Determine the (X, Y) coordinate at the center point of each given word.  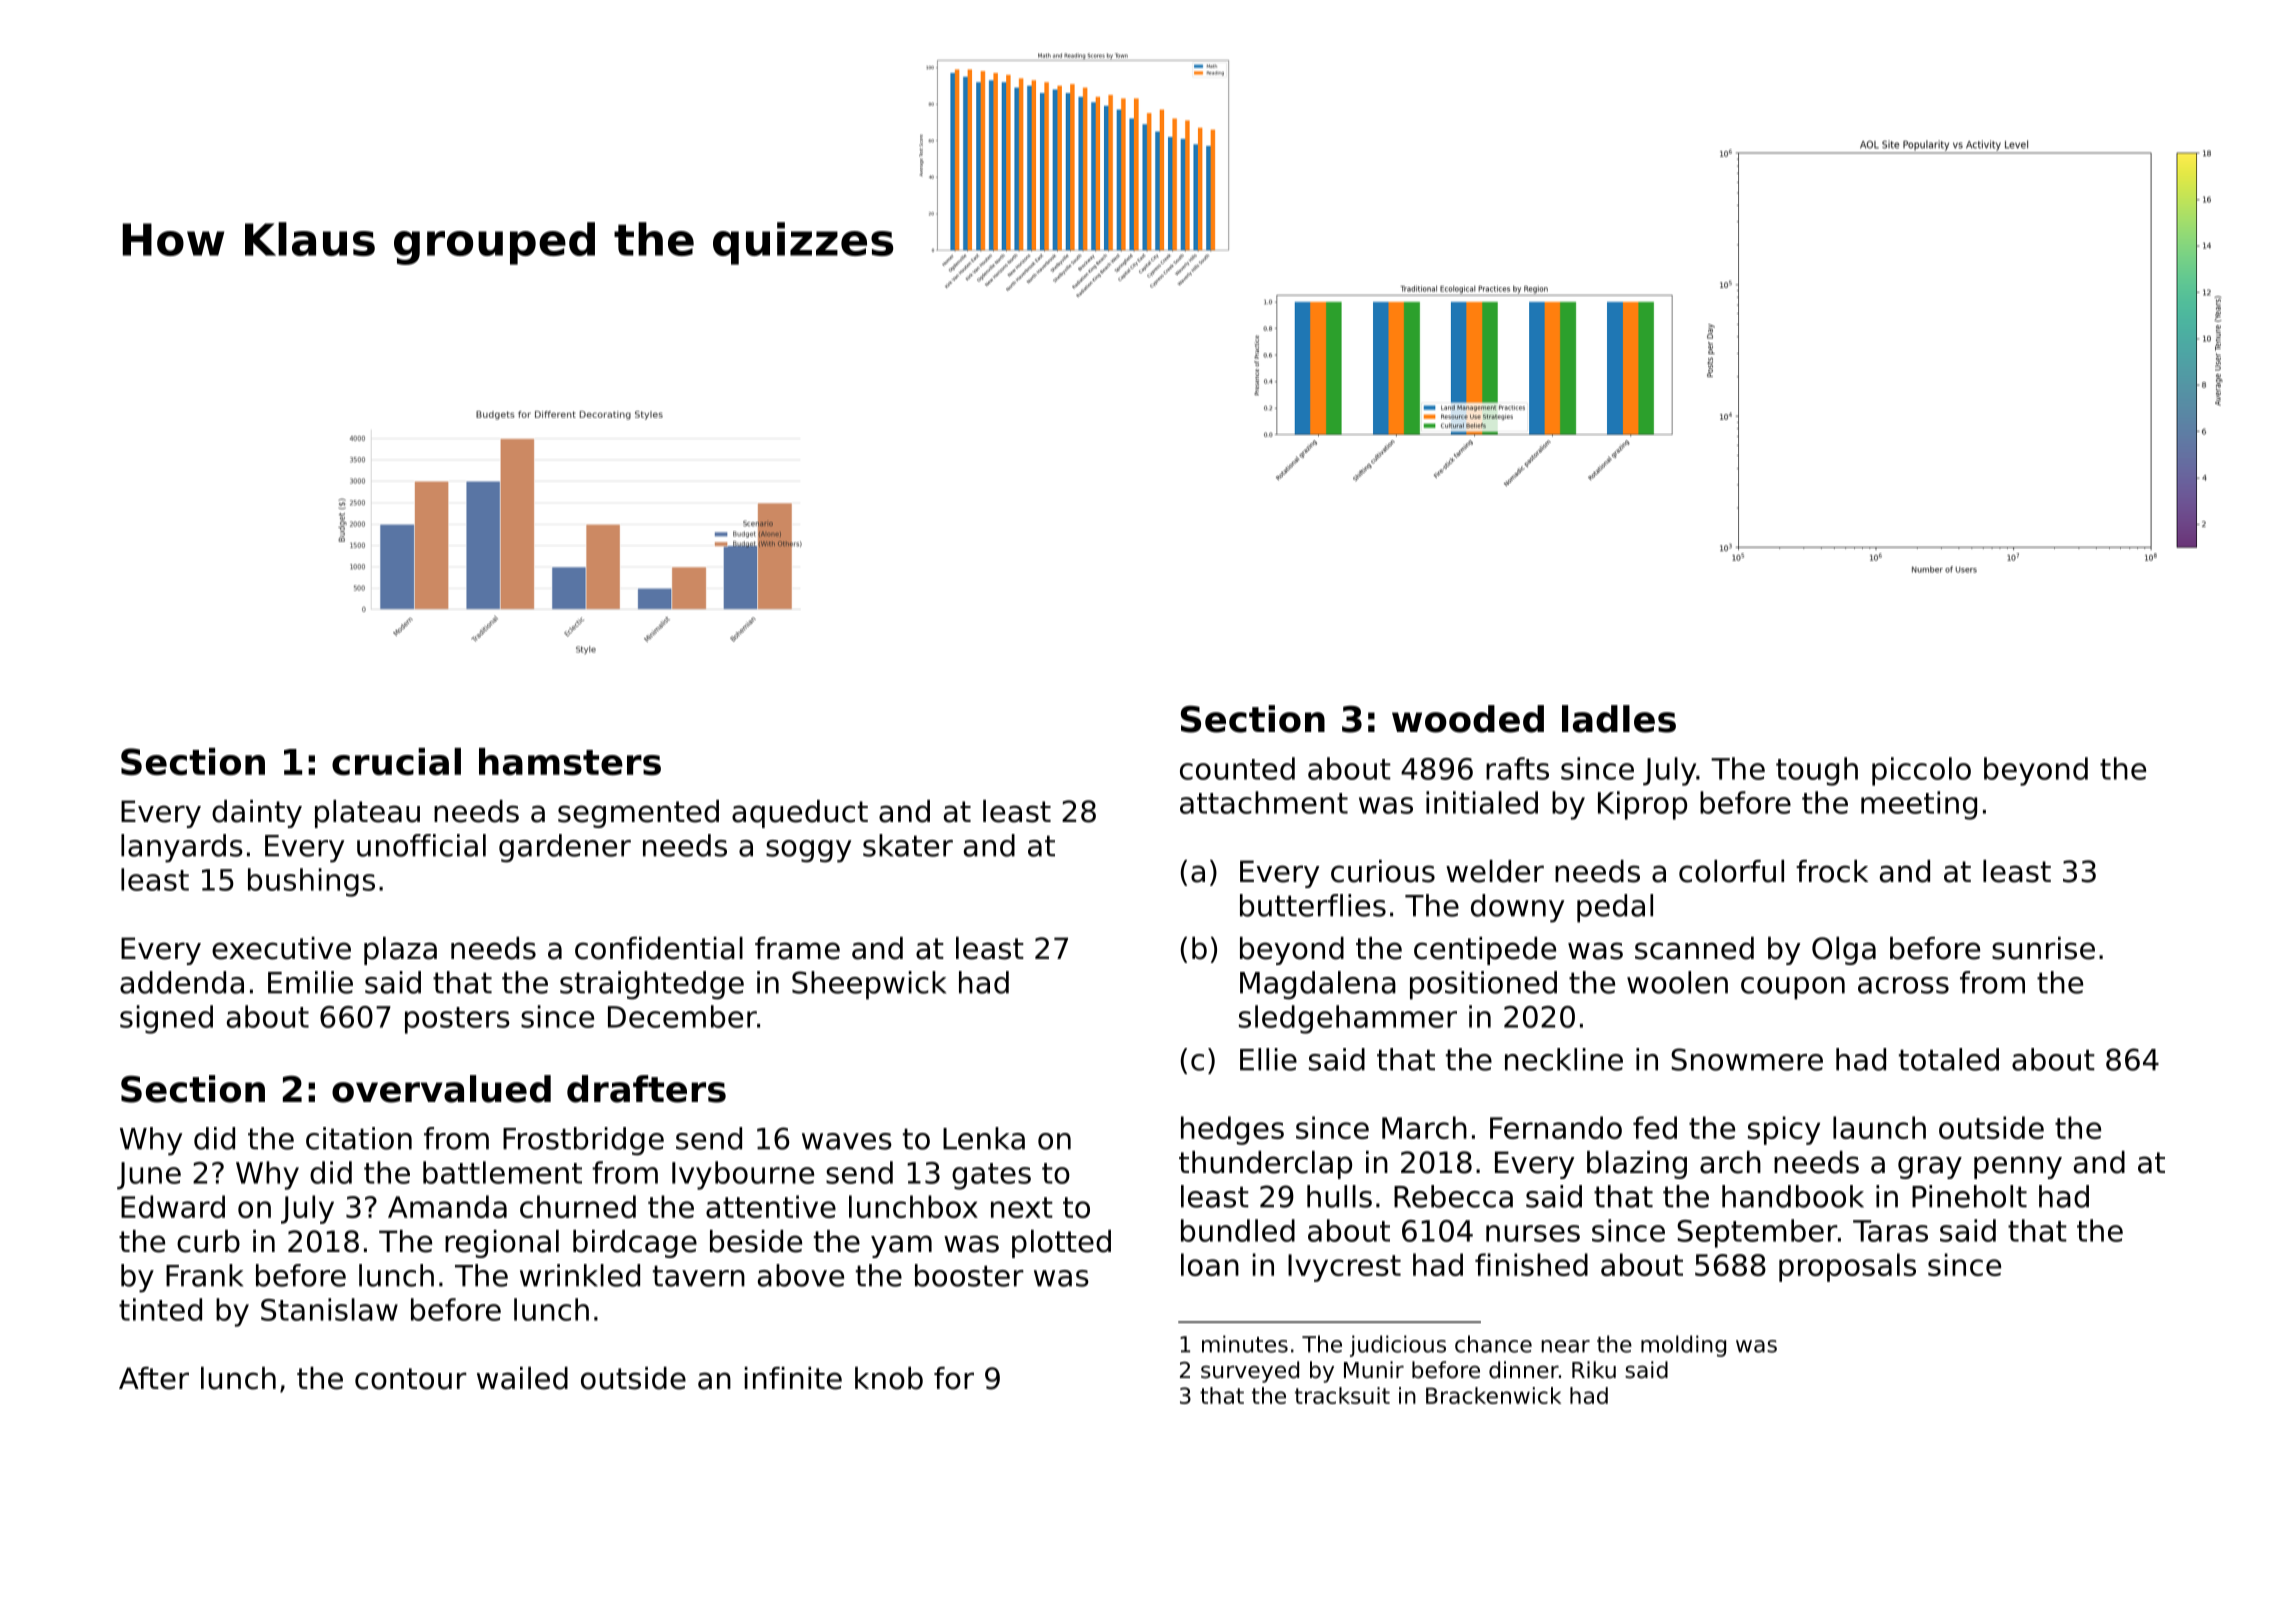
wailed (522, 1378)
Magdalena (1318, 985)
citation (359, 1138)
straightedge (652, 985)
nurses (1533, 1233)
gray (1930, 1167)
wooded (1468, 719)
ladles (1619, 719)
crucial (396, 761)
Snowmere (1747, 1059)
